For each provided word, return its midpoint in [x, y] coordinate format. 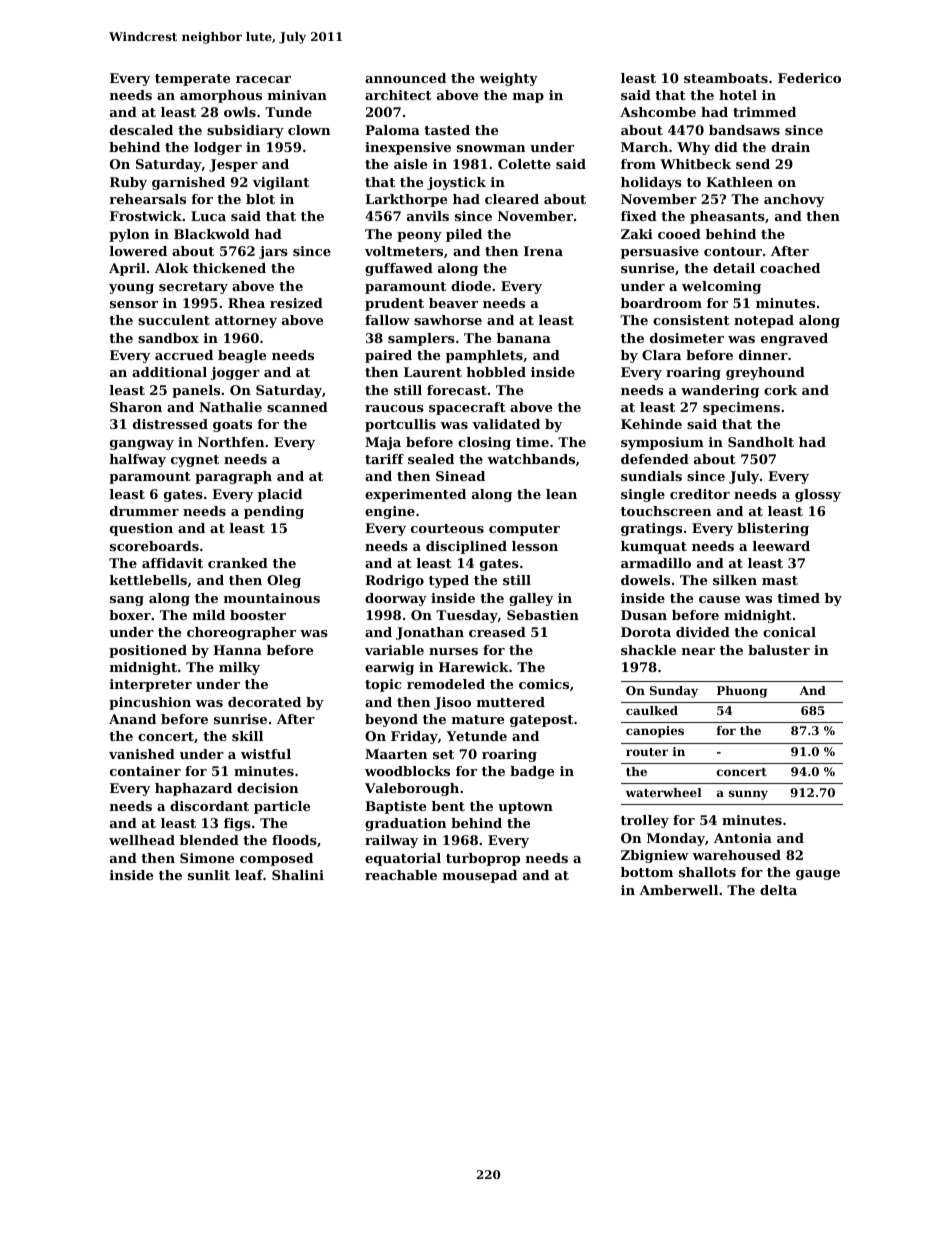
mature [478, 719]
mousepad [480, 876]
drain [790, 147]
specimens [741, 408]
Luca [208, 216]
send [753, 164]
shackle [648, 650]
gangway [142, 445]
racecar [263, 79]
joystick [456, 183]
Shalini [298, 875]
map [528, 98]
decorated [264, 702]
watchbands [531, 459]
